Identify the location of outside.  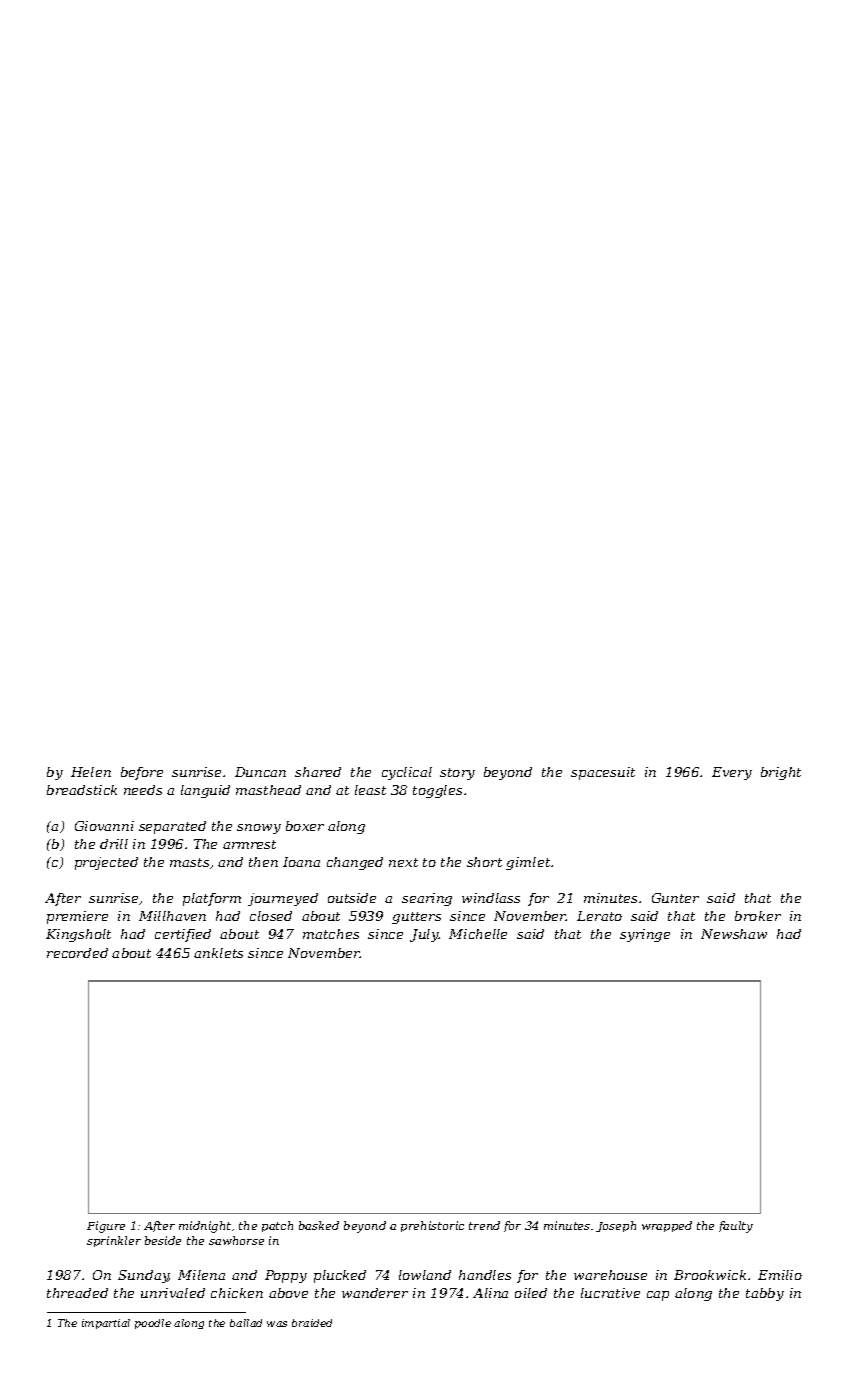
(352, 898).
